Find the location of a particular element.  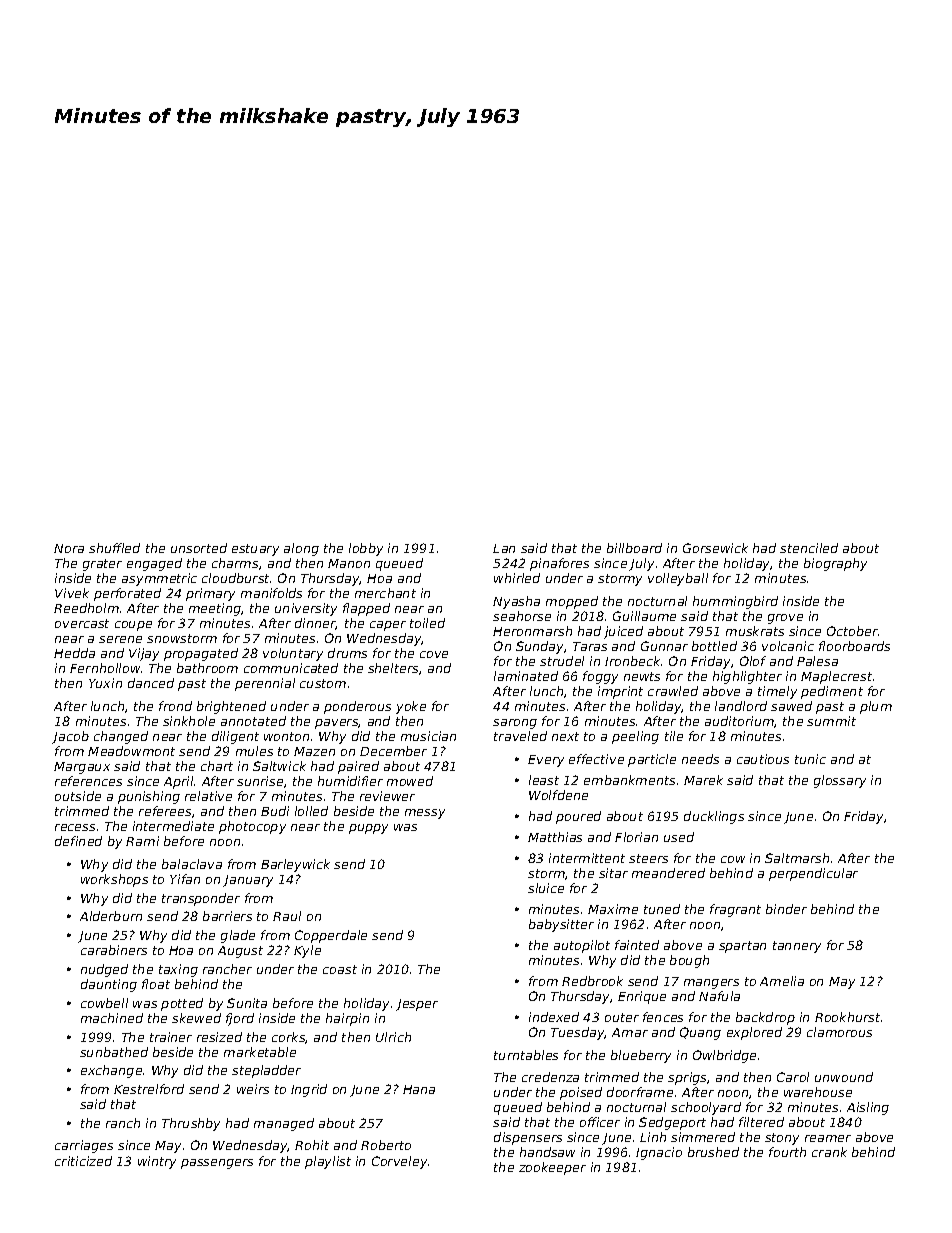

estuary is located at coordinates (255, 550).
